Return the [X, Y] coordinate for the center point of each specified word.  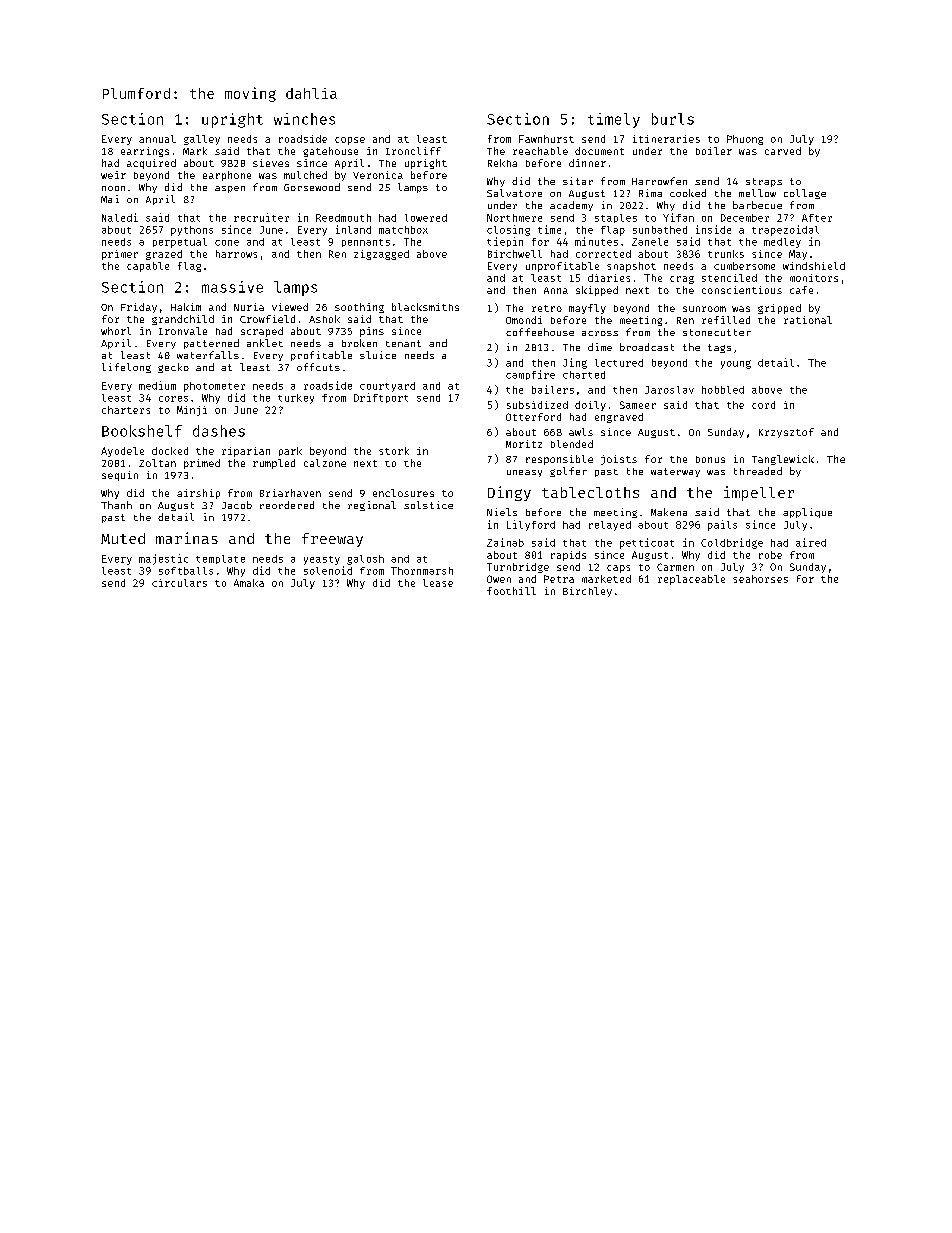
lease [438, 583]
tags [719, 348]
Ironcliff [413, 151]
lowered [426, 218]
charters [126, 410]
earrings [145, 152]
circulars [179, 583]
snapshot [631, 267]
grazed [164, 255]
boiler [714, 151]
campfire [530, 375]
